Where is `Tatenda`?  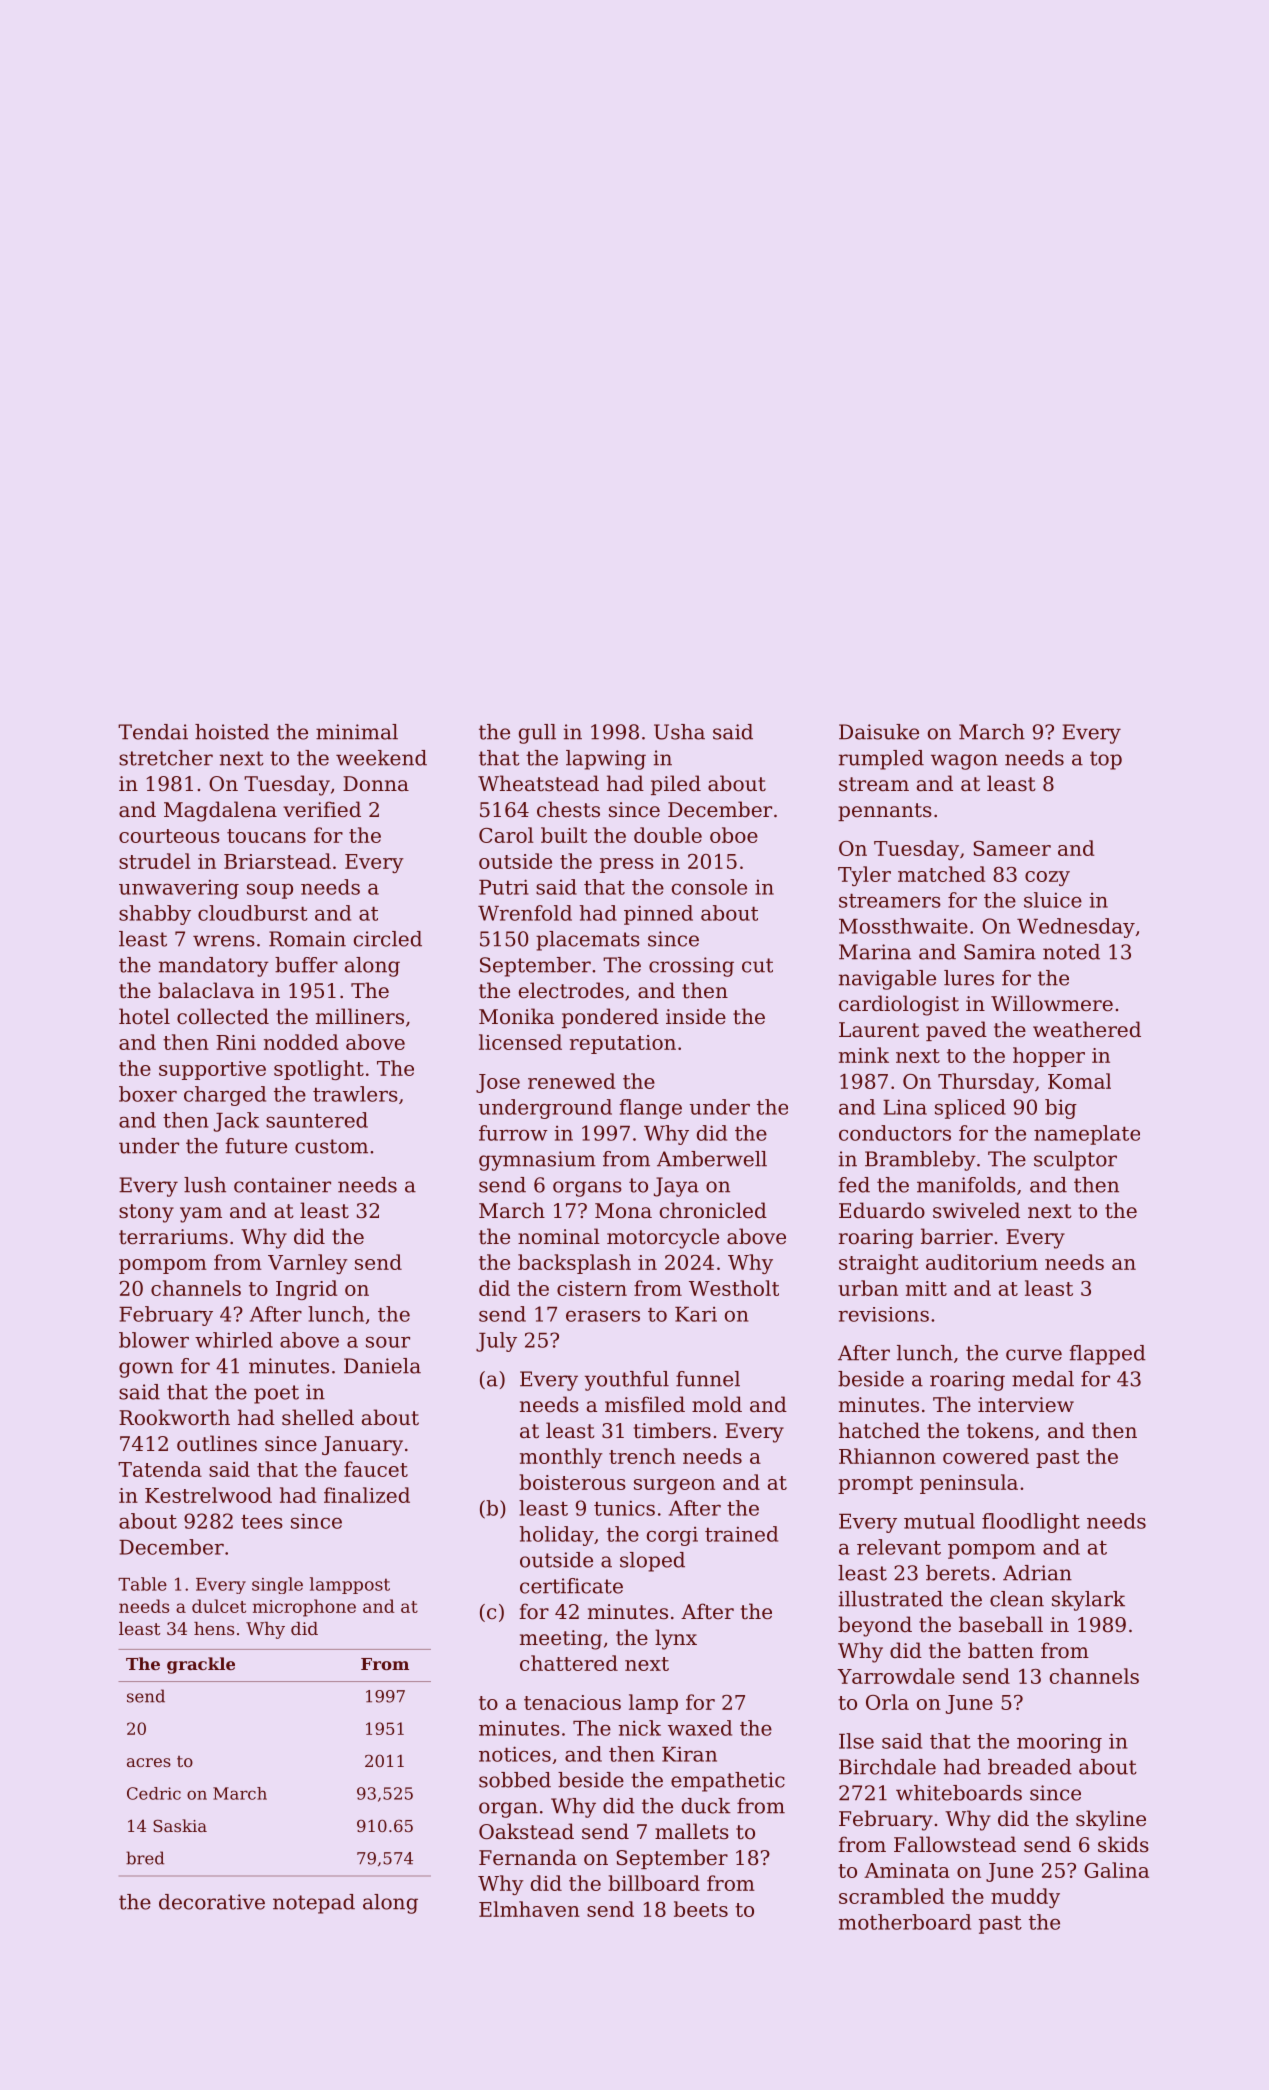 Tatenda is located at coordinates (160, 1469).
